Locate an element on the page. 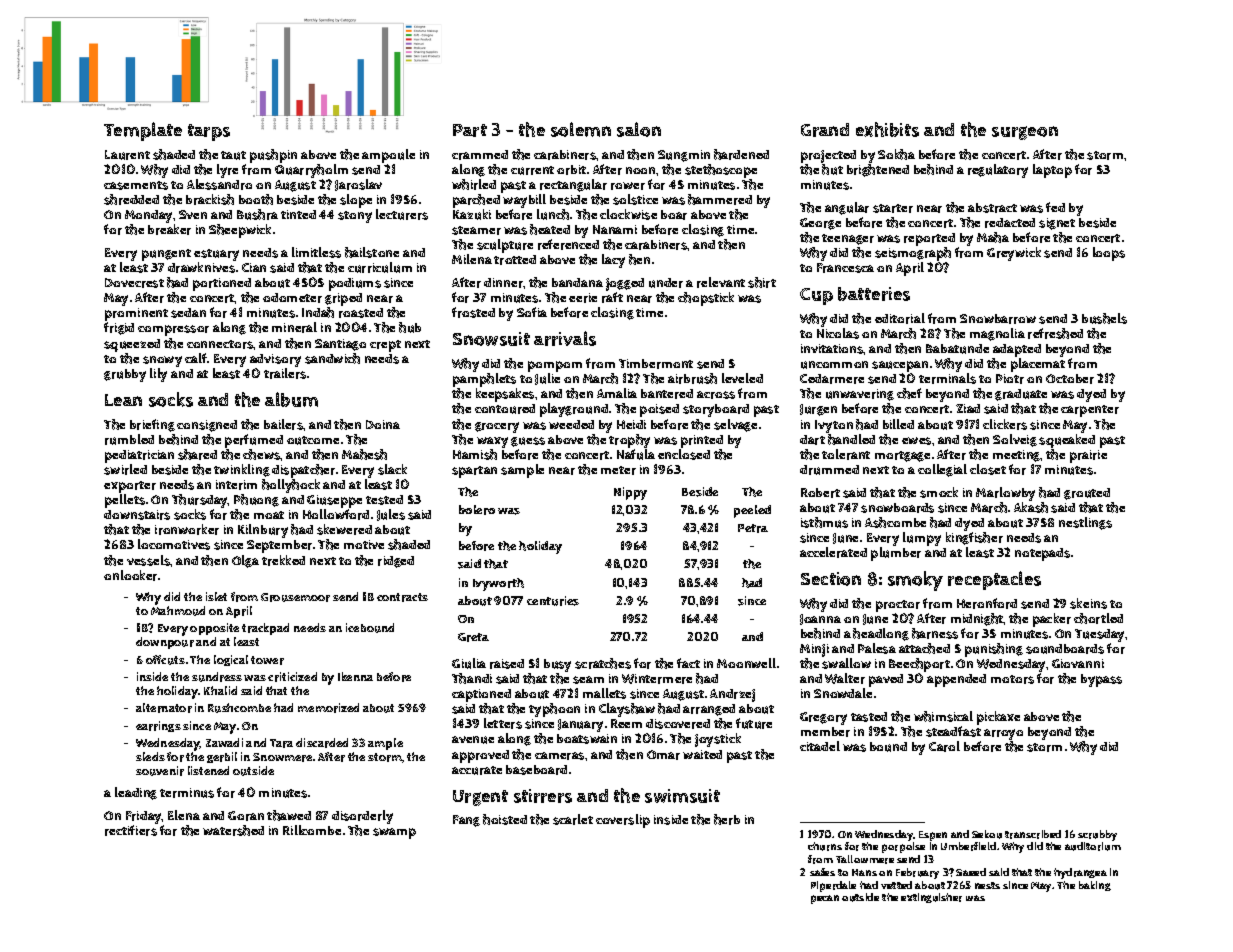  extinguisher is located at coordinates (931, 898).
